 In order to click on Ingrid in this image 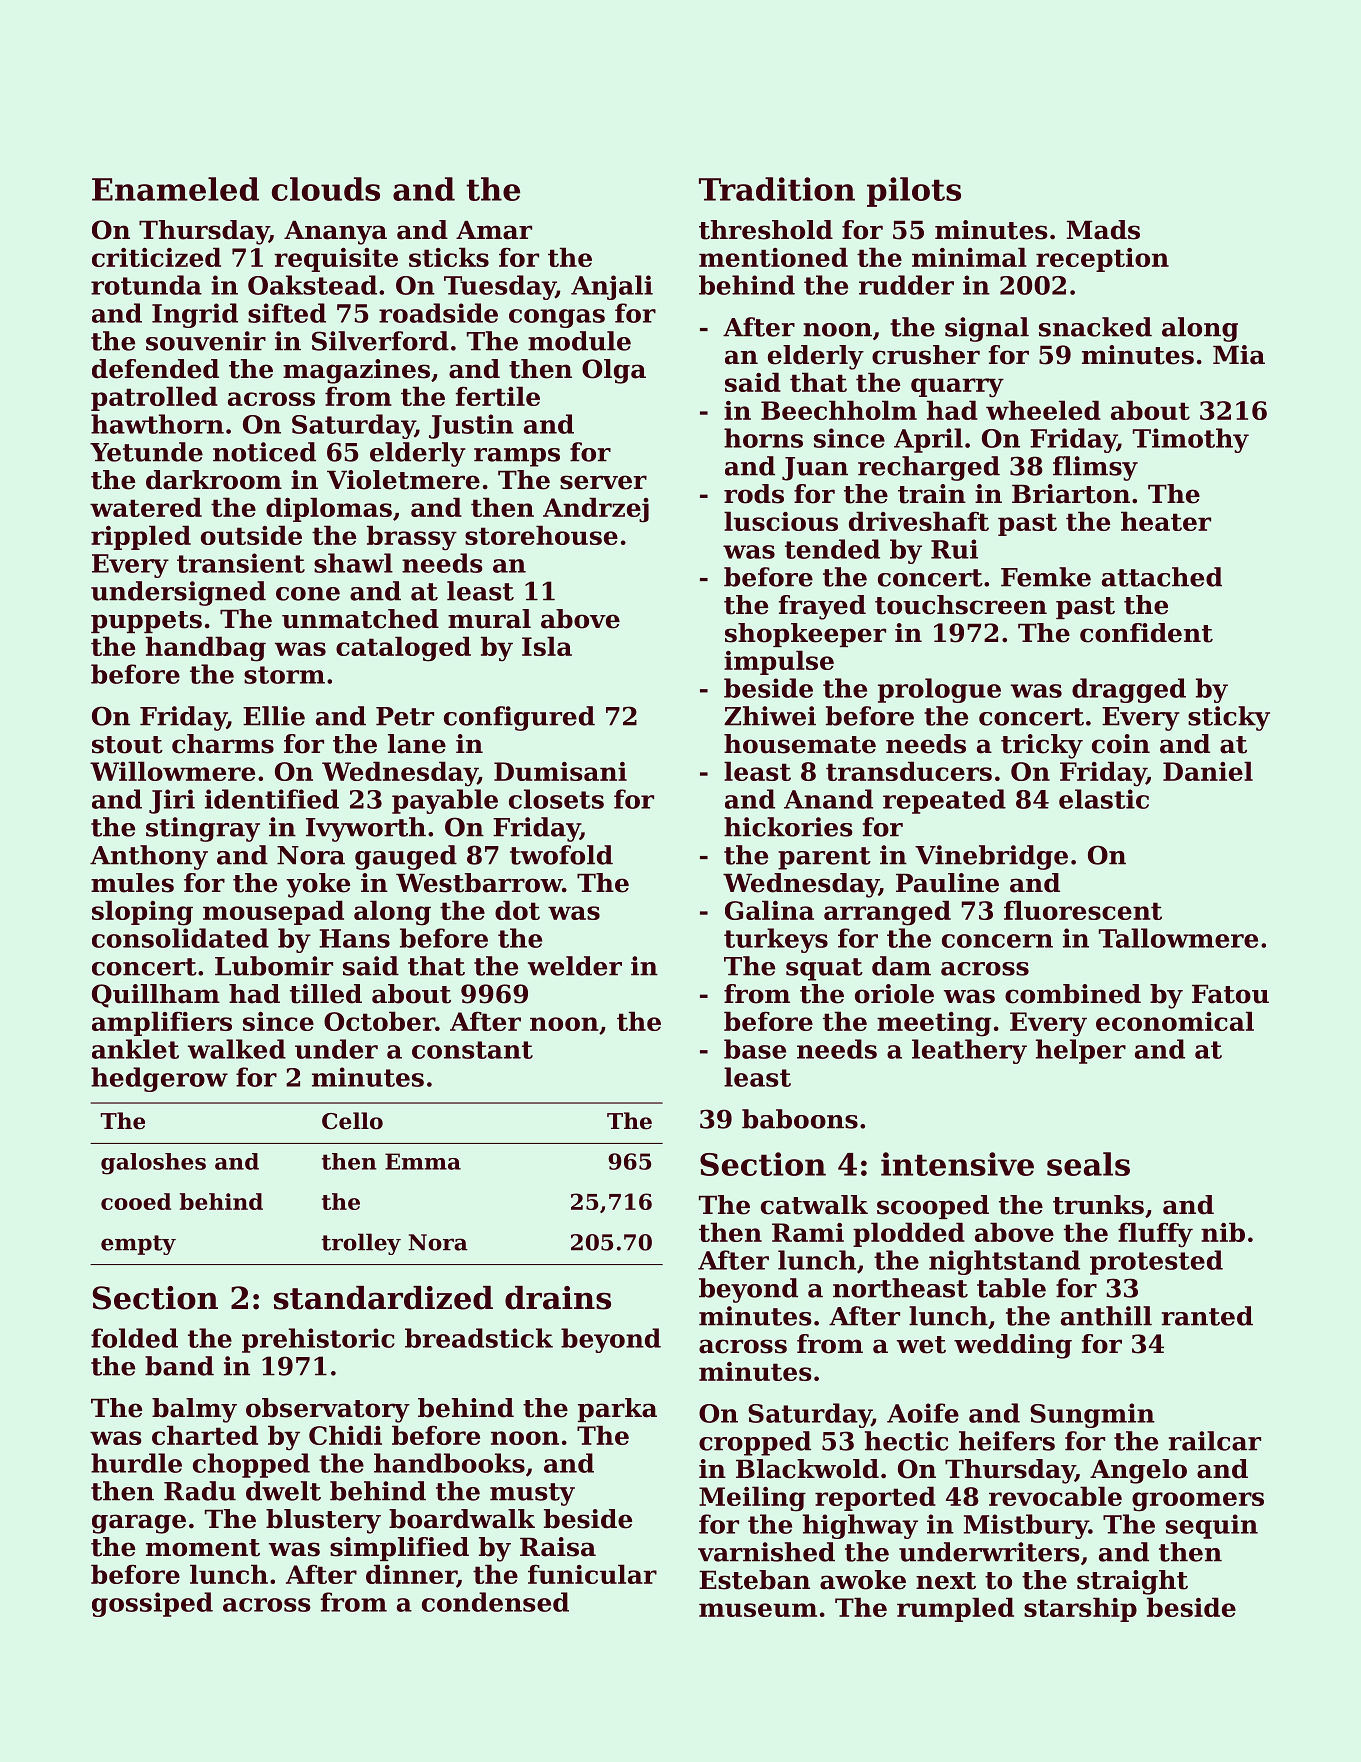, I will do `click(195, 315)`.
